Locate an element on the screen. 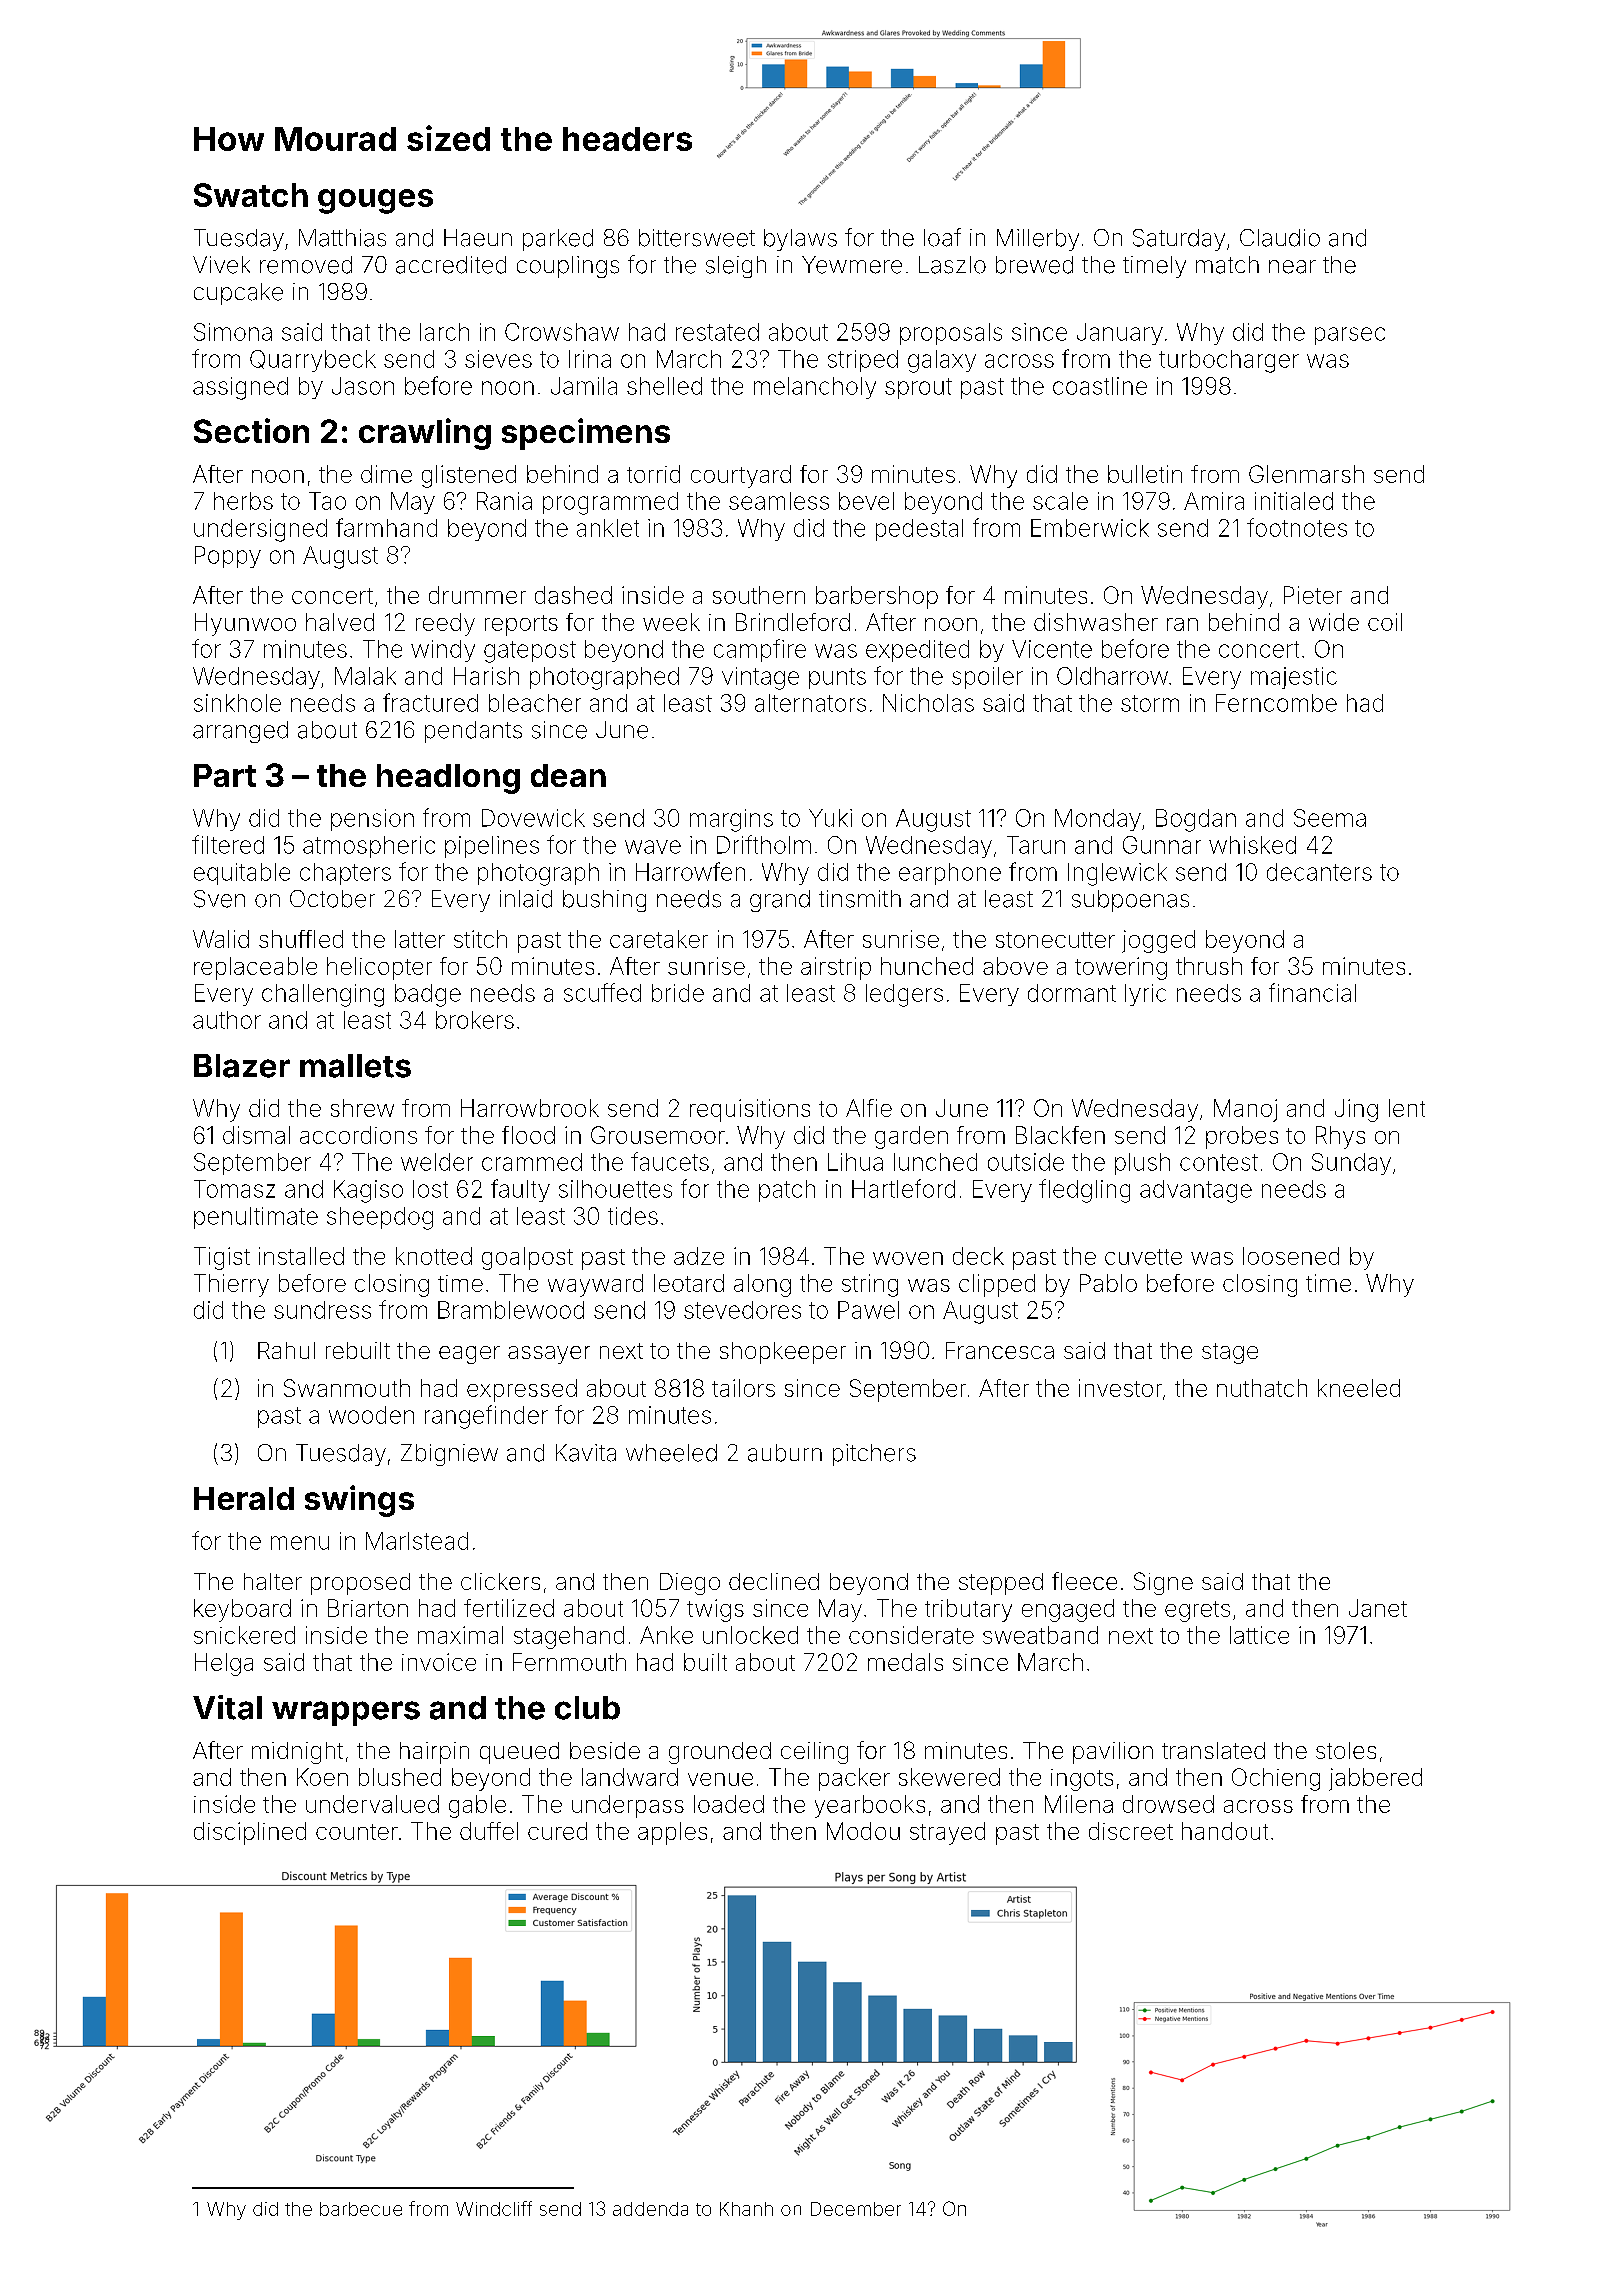 This screenshot has width=1620, height=2292. bittersweet is located at coordinates (697, 238).
